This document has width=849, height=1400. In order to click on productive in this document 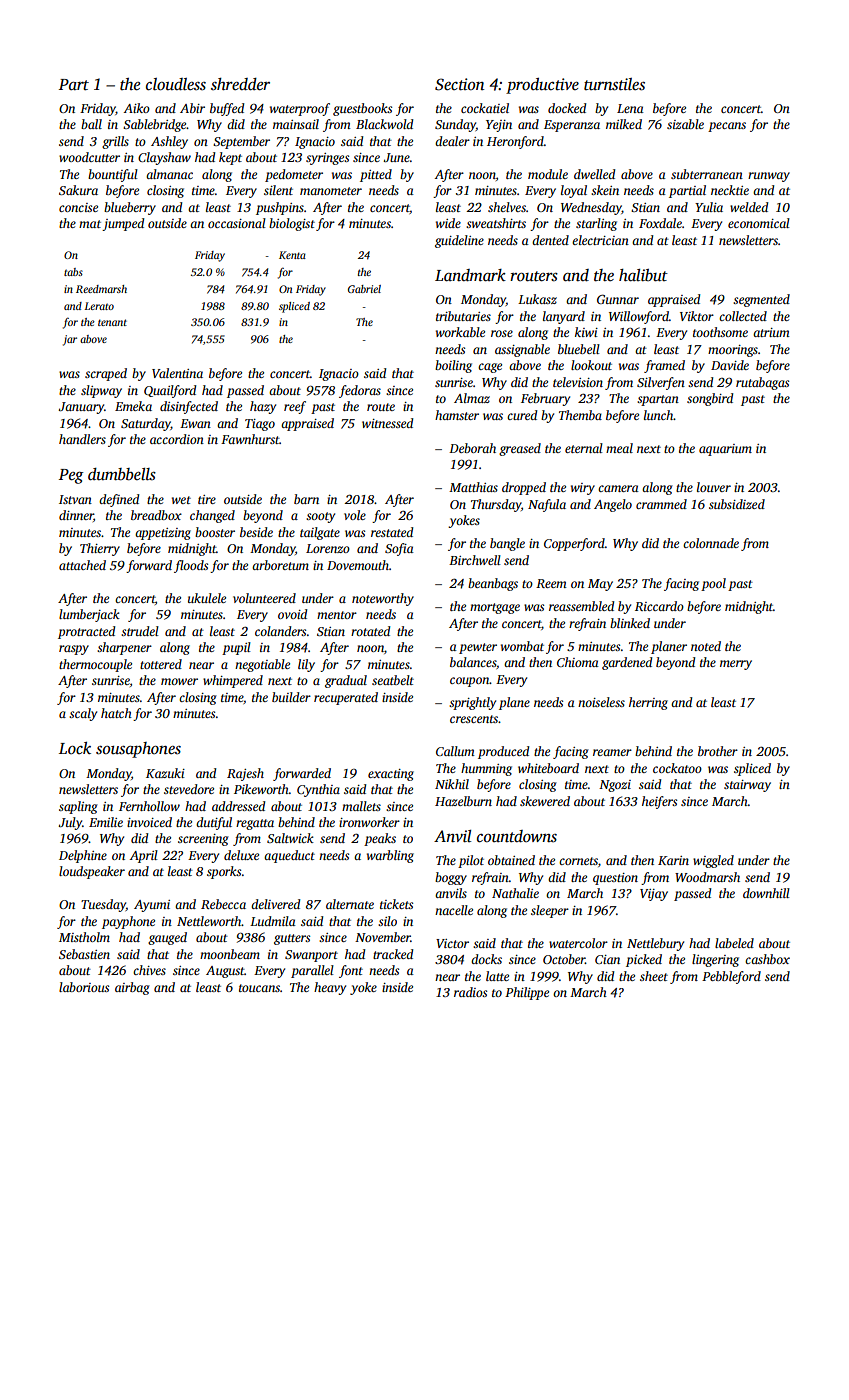, I will do `click(542, 86)`.
